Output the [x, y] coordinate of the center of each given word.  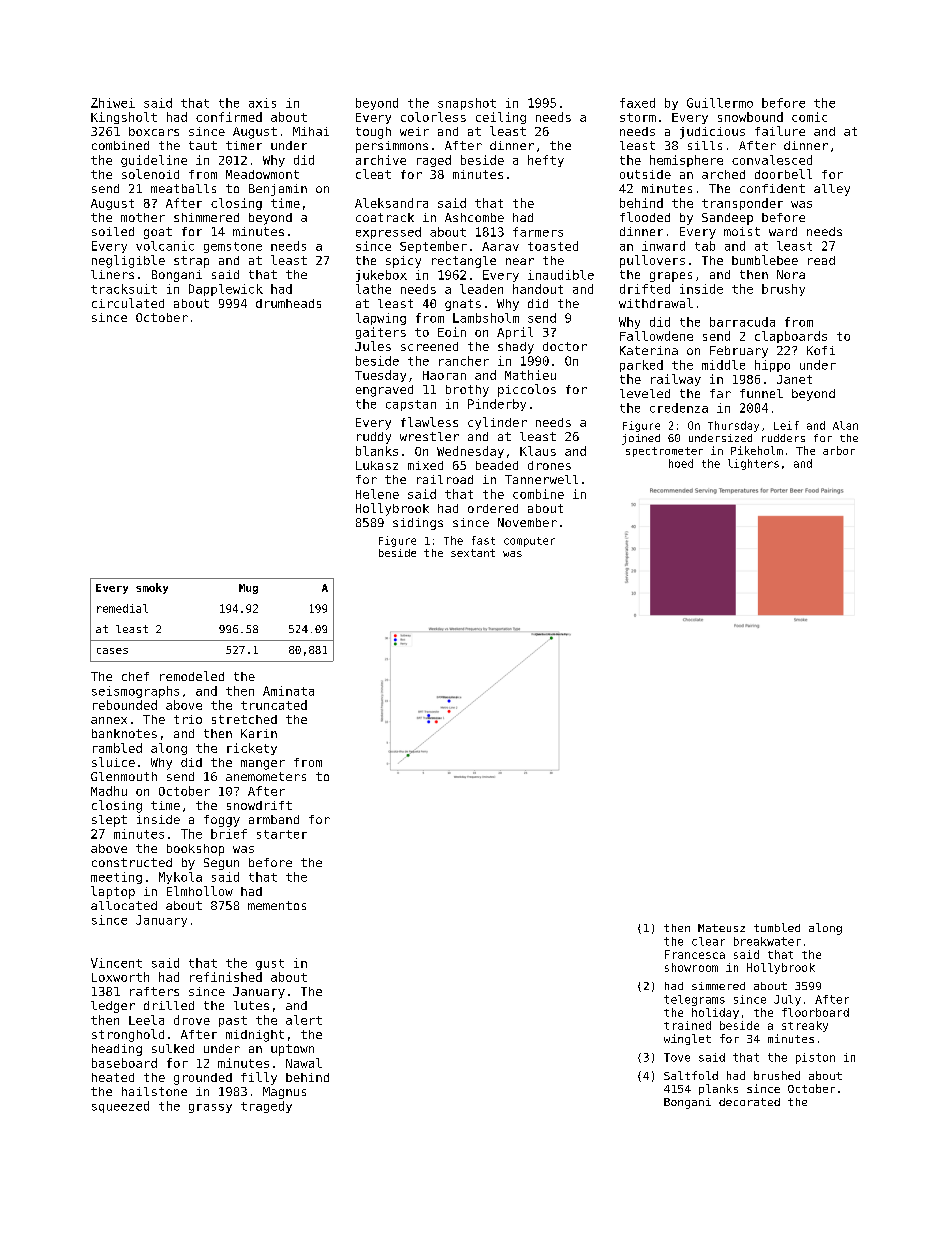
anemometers [266, 776]
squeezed [120, 1107]
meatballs [183, 188]
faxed [637, 103]
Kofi [821, 350]
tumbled [777, 927]
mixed [425, 465]
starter [282, 834]
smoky [152, 588]
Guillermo [720, 103]
